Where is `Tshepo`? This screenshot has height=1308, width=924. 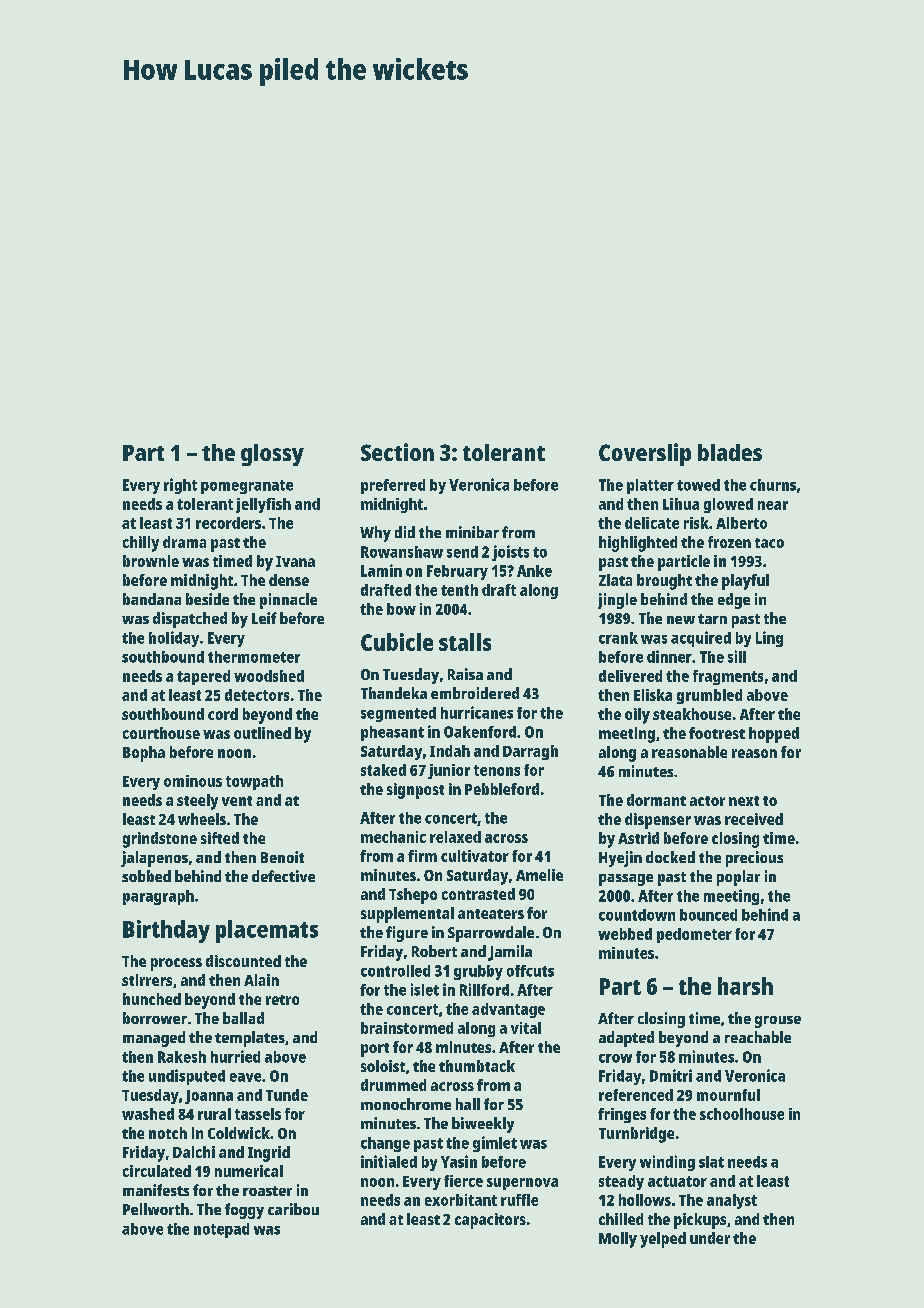
Tshepo is located at coordinates (413, 896).
